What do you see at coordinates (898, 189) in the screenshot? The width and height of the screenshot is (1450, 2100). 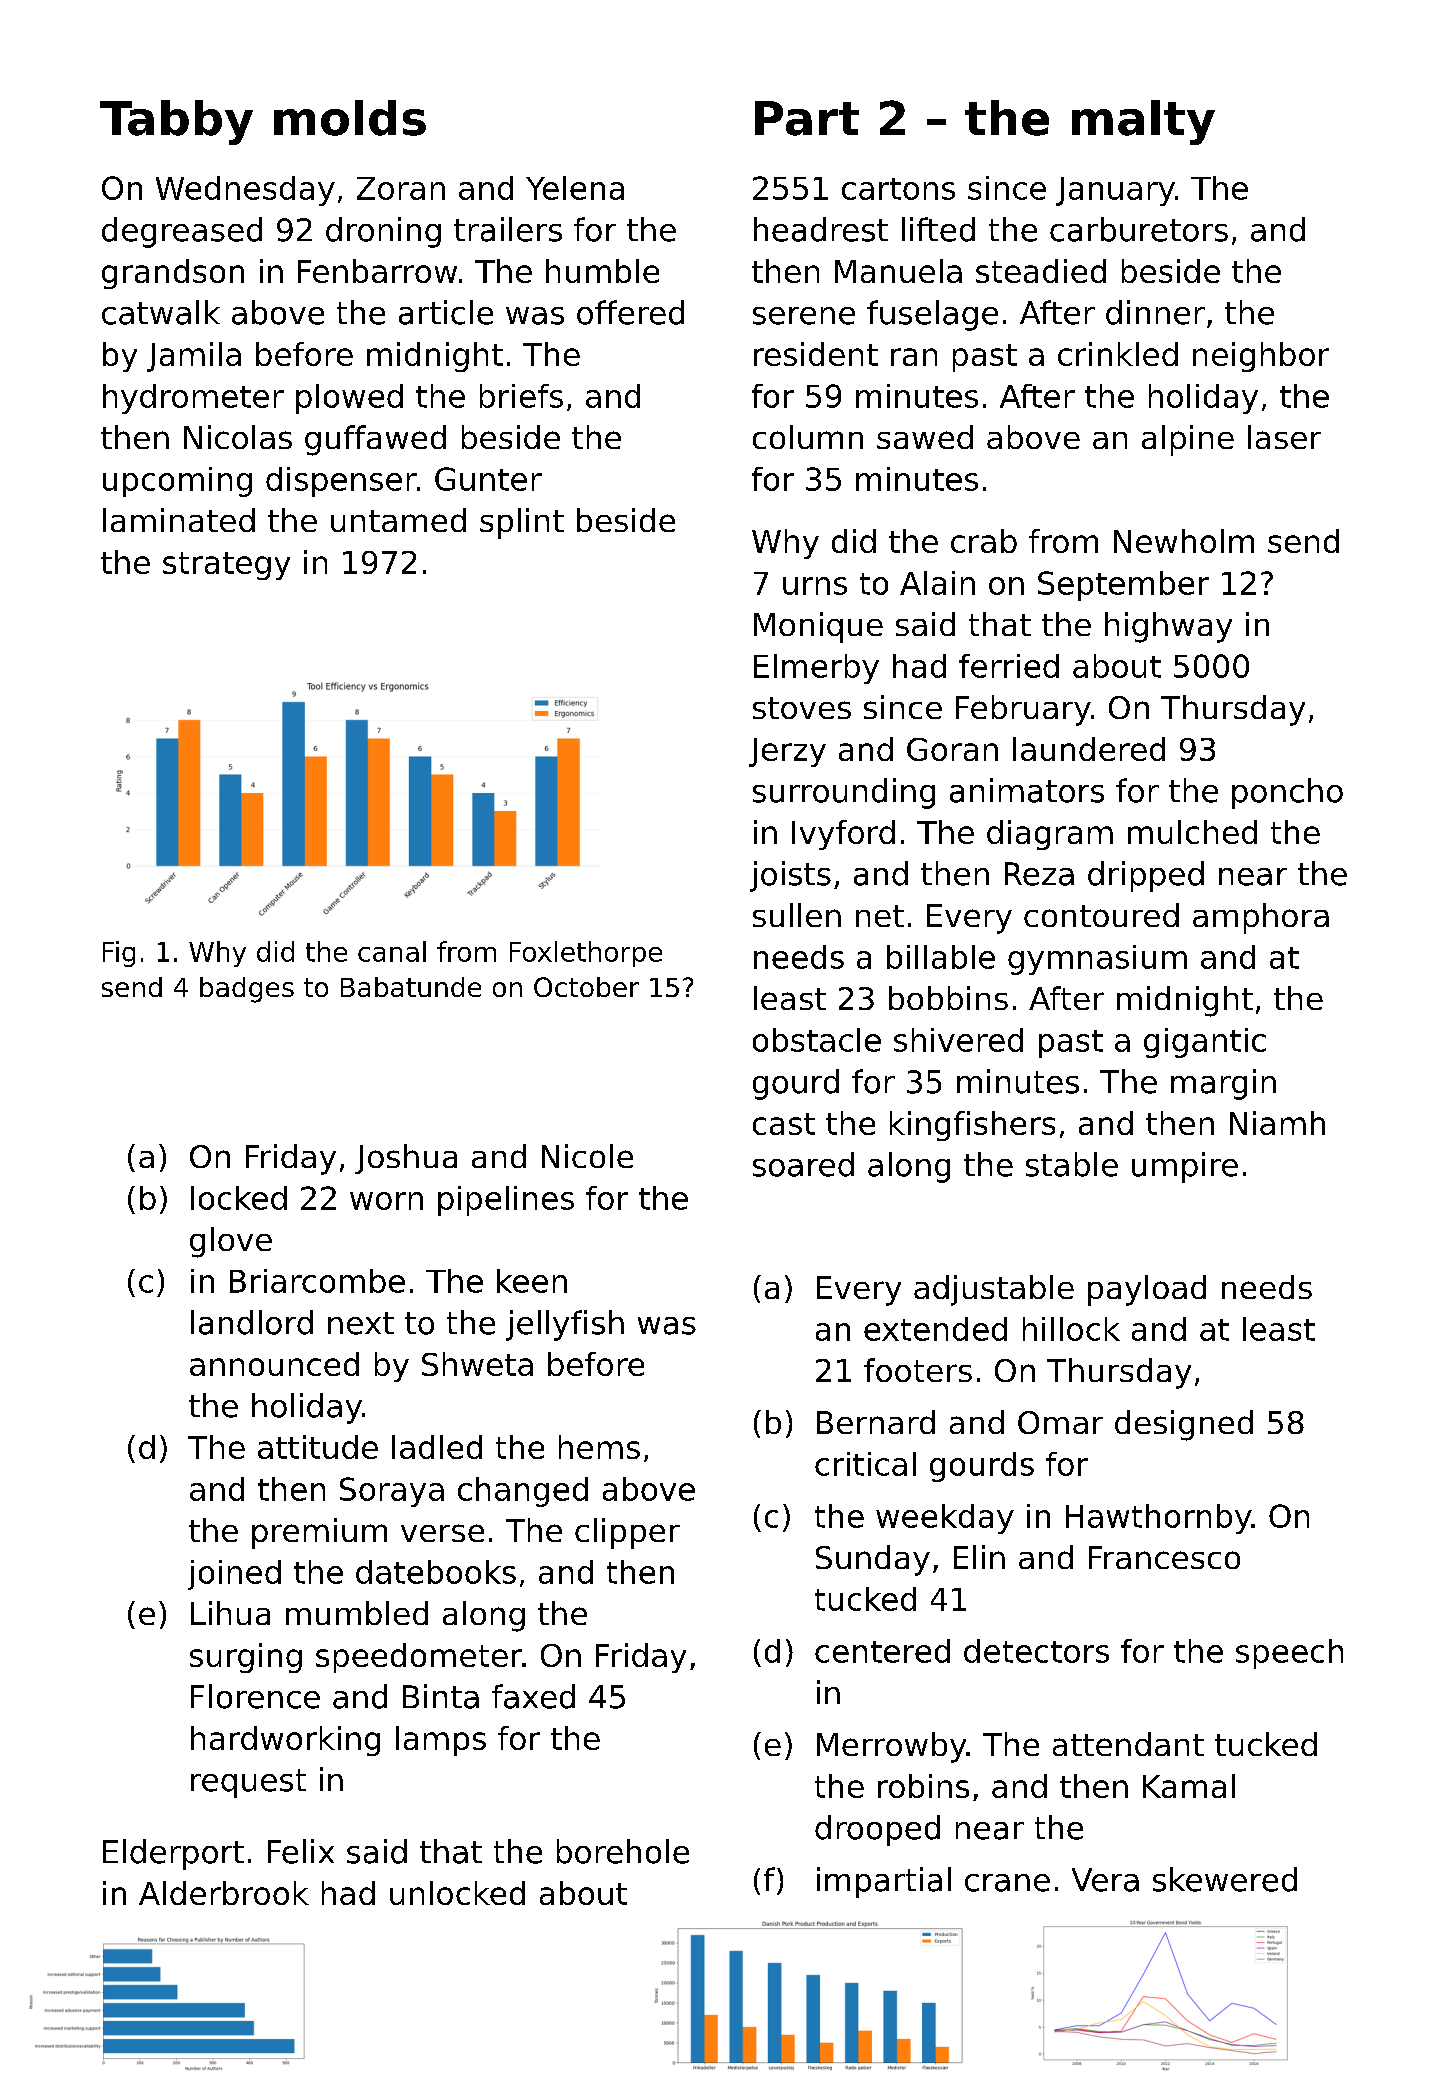 I see `cartons` at bounding box center [898, 189].
